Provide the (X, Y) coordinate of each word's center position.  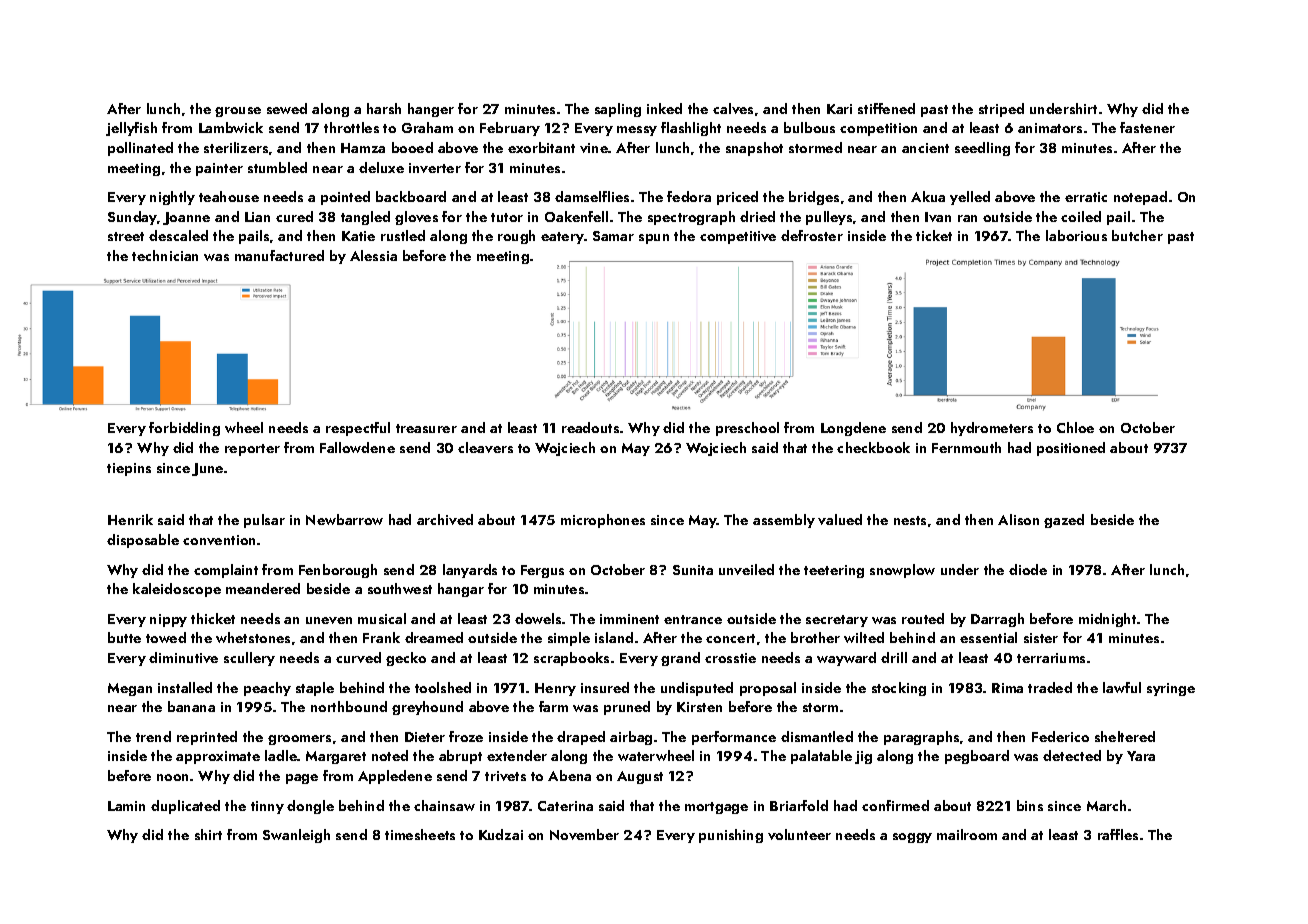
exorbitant (541, 147)
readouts (590, 427)
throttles (351, 127)
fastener (1147, 127)
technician (165, 255)
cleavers (485, 447)
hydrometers (992, 429)
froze (466, 736)
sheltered (1125, 736)
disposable (143, 541)
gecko (406, 659)
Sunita (693, 570)
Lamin (126, 806)
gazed (1064, 521)
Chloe (1075, 427)
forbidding (184, 429)
